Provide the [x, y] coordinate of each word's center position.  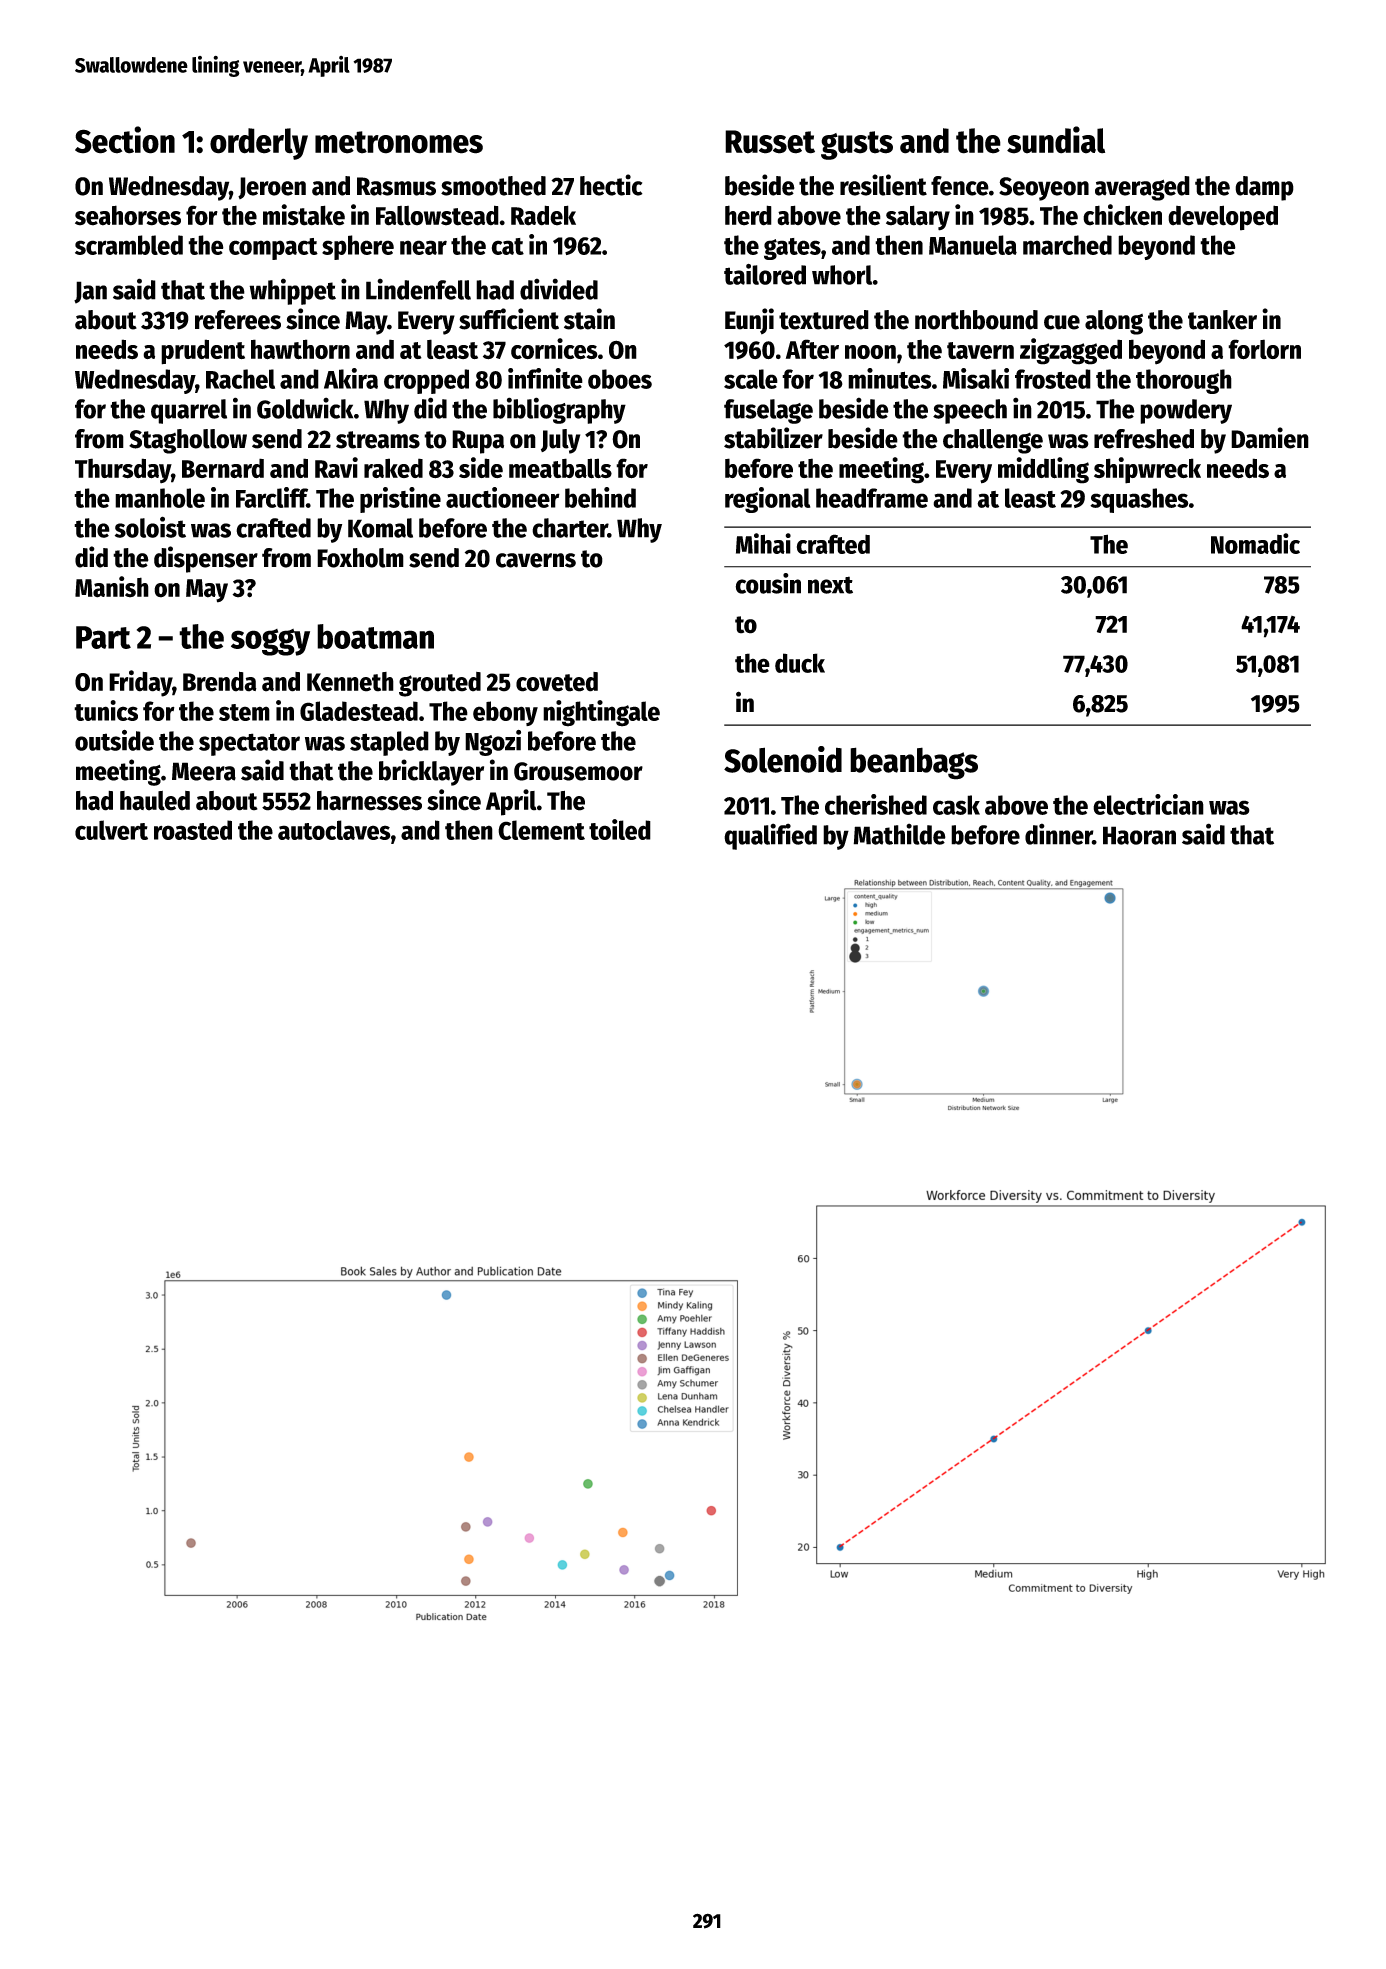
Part [103, 637]
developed [1223, 218]
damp [1264, 188]
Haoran [1139, 835]
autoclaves [334, 830]
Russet [770, 142]
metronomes [399, 142]
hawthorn [300, 349]
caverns [536, 560]
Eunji [749, 321]
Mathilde [899, 834]
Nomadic [1255, 543]
